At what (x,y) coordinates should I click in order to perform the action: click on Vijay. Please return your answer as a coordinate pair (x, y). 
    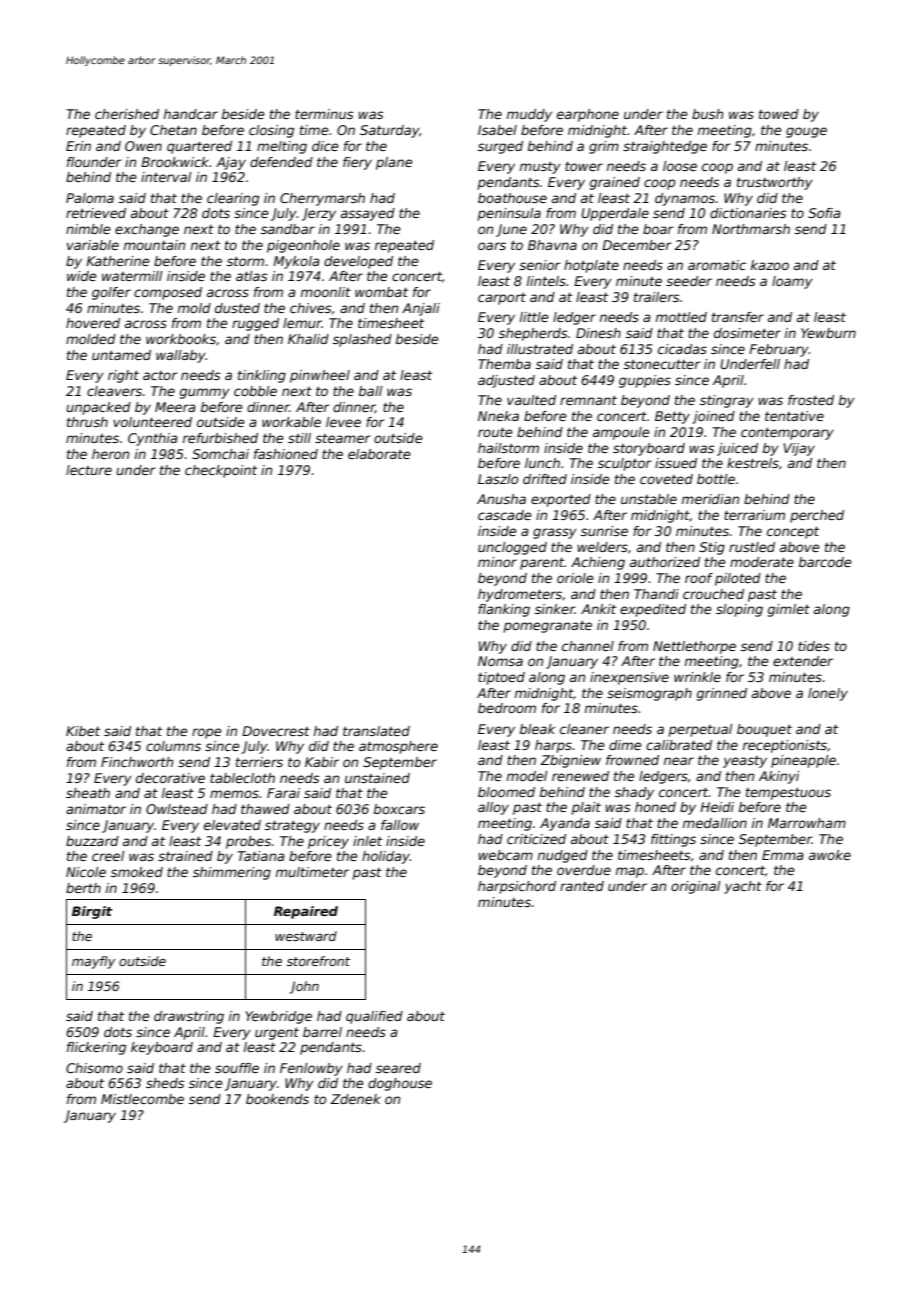
    Looking at the image, I should click on (799, 449).
